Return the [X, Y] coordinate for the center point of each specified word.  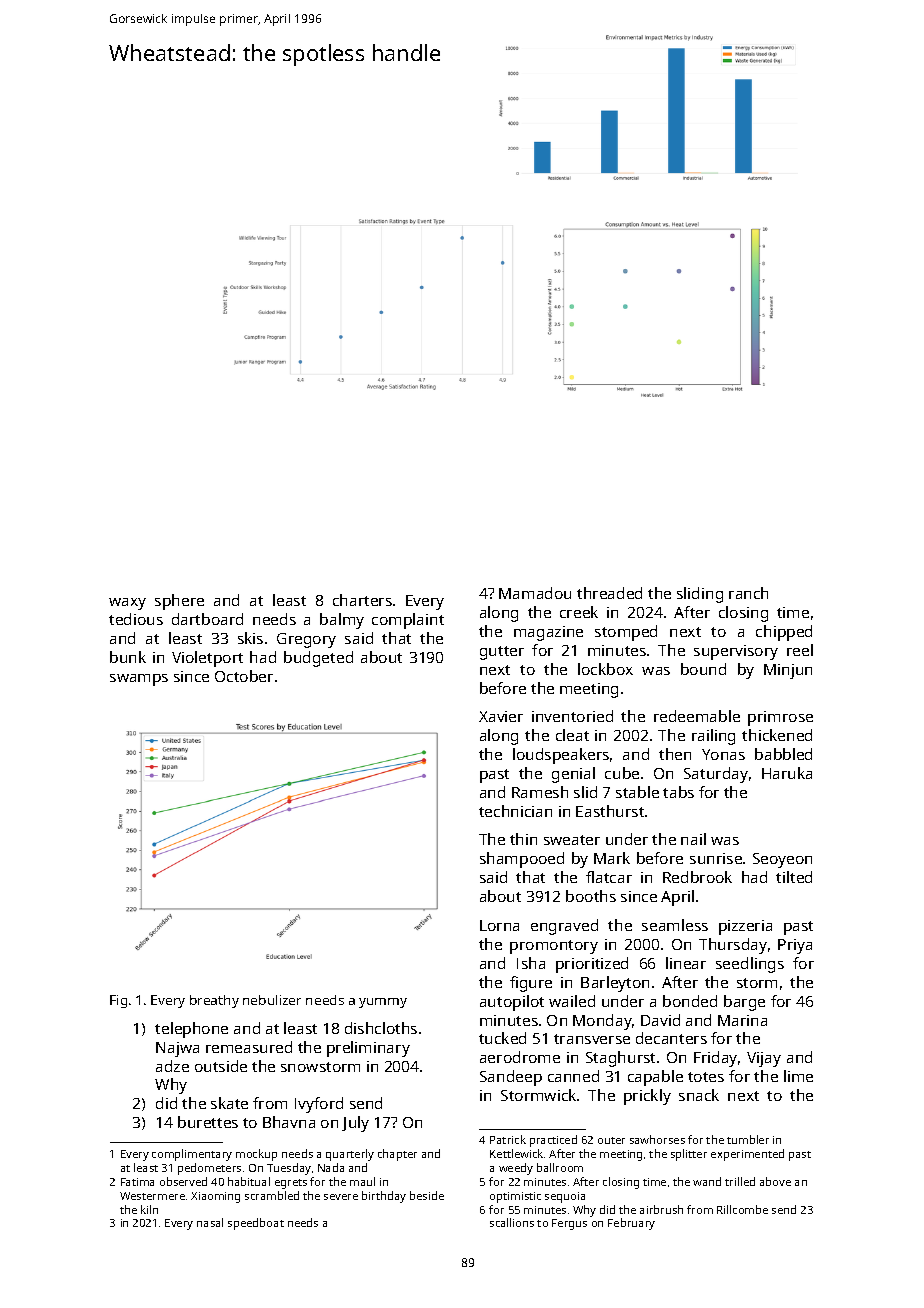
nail [693, 839]
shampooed [522, 860]
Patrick [508, 1139]
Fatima [137, 1182]
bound [703, 669]
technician [515, 811]
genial [573, 775]
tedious [136, 619]
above [775, 1181]
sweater [572, 840]
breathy [214, 1001]
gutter [502, 653]
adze [172, 1066]
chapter [397, 1155]
